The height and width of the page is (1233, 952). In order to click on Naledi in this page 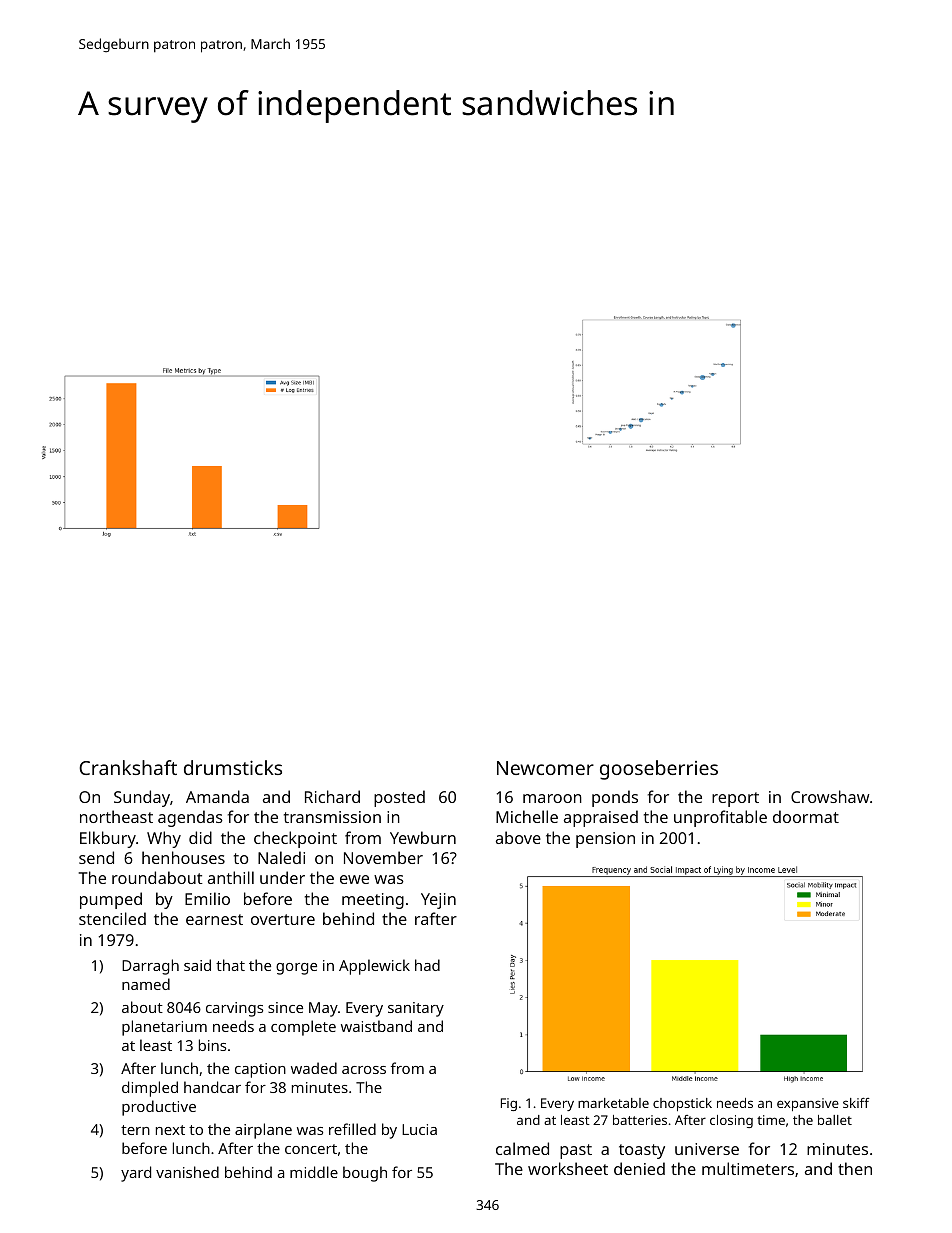, I will do `click(281, 857)`.
